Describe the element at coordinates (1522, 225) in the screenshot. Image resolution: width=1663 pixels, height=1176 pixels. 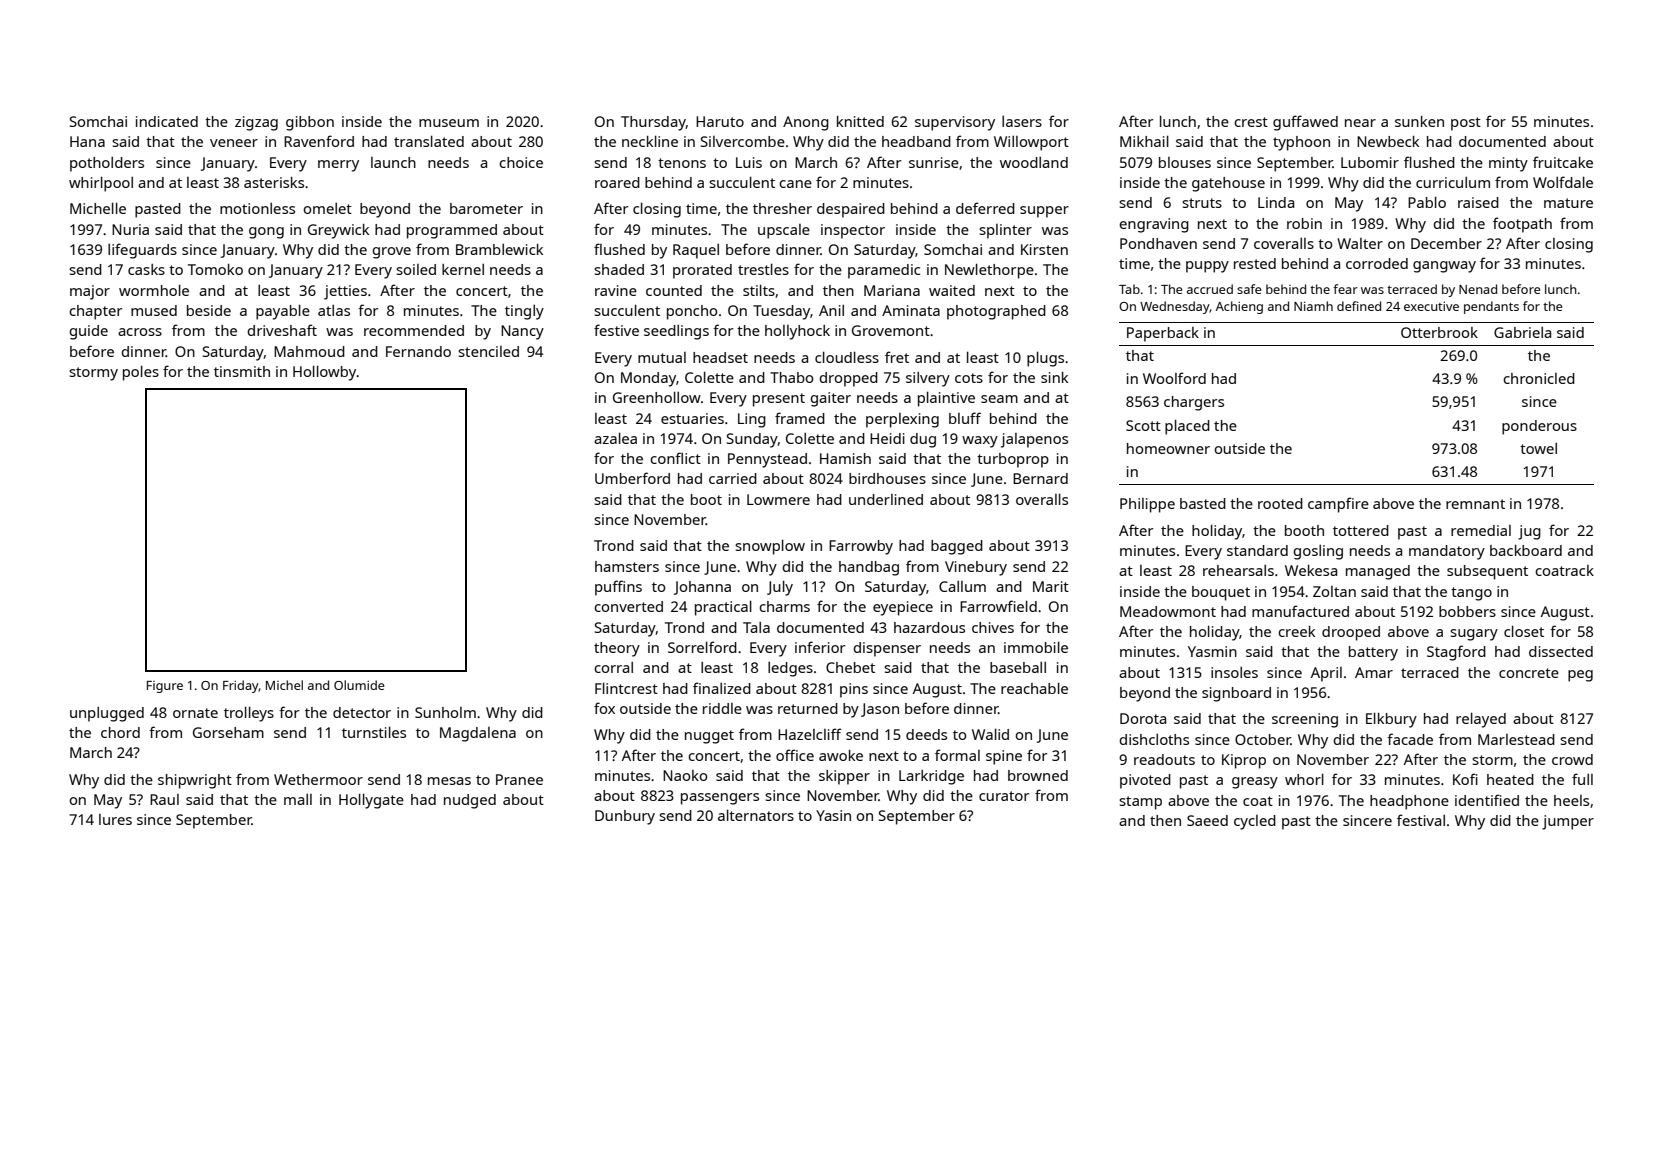
I see `footpath` at that location.
